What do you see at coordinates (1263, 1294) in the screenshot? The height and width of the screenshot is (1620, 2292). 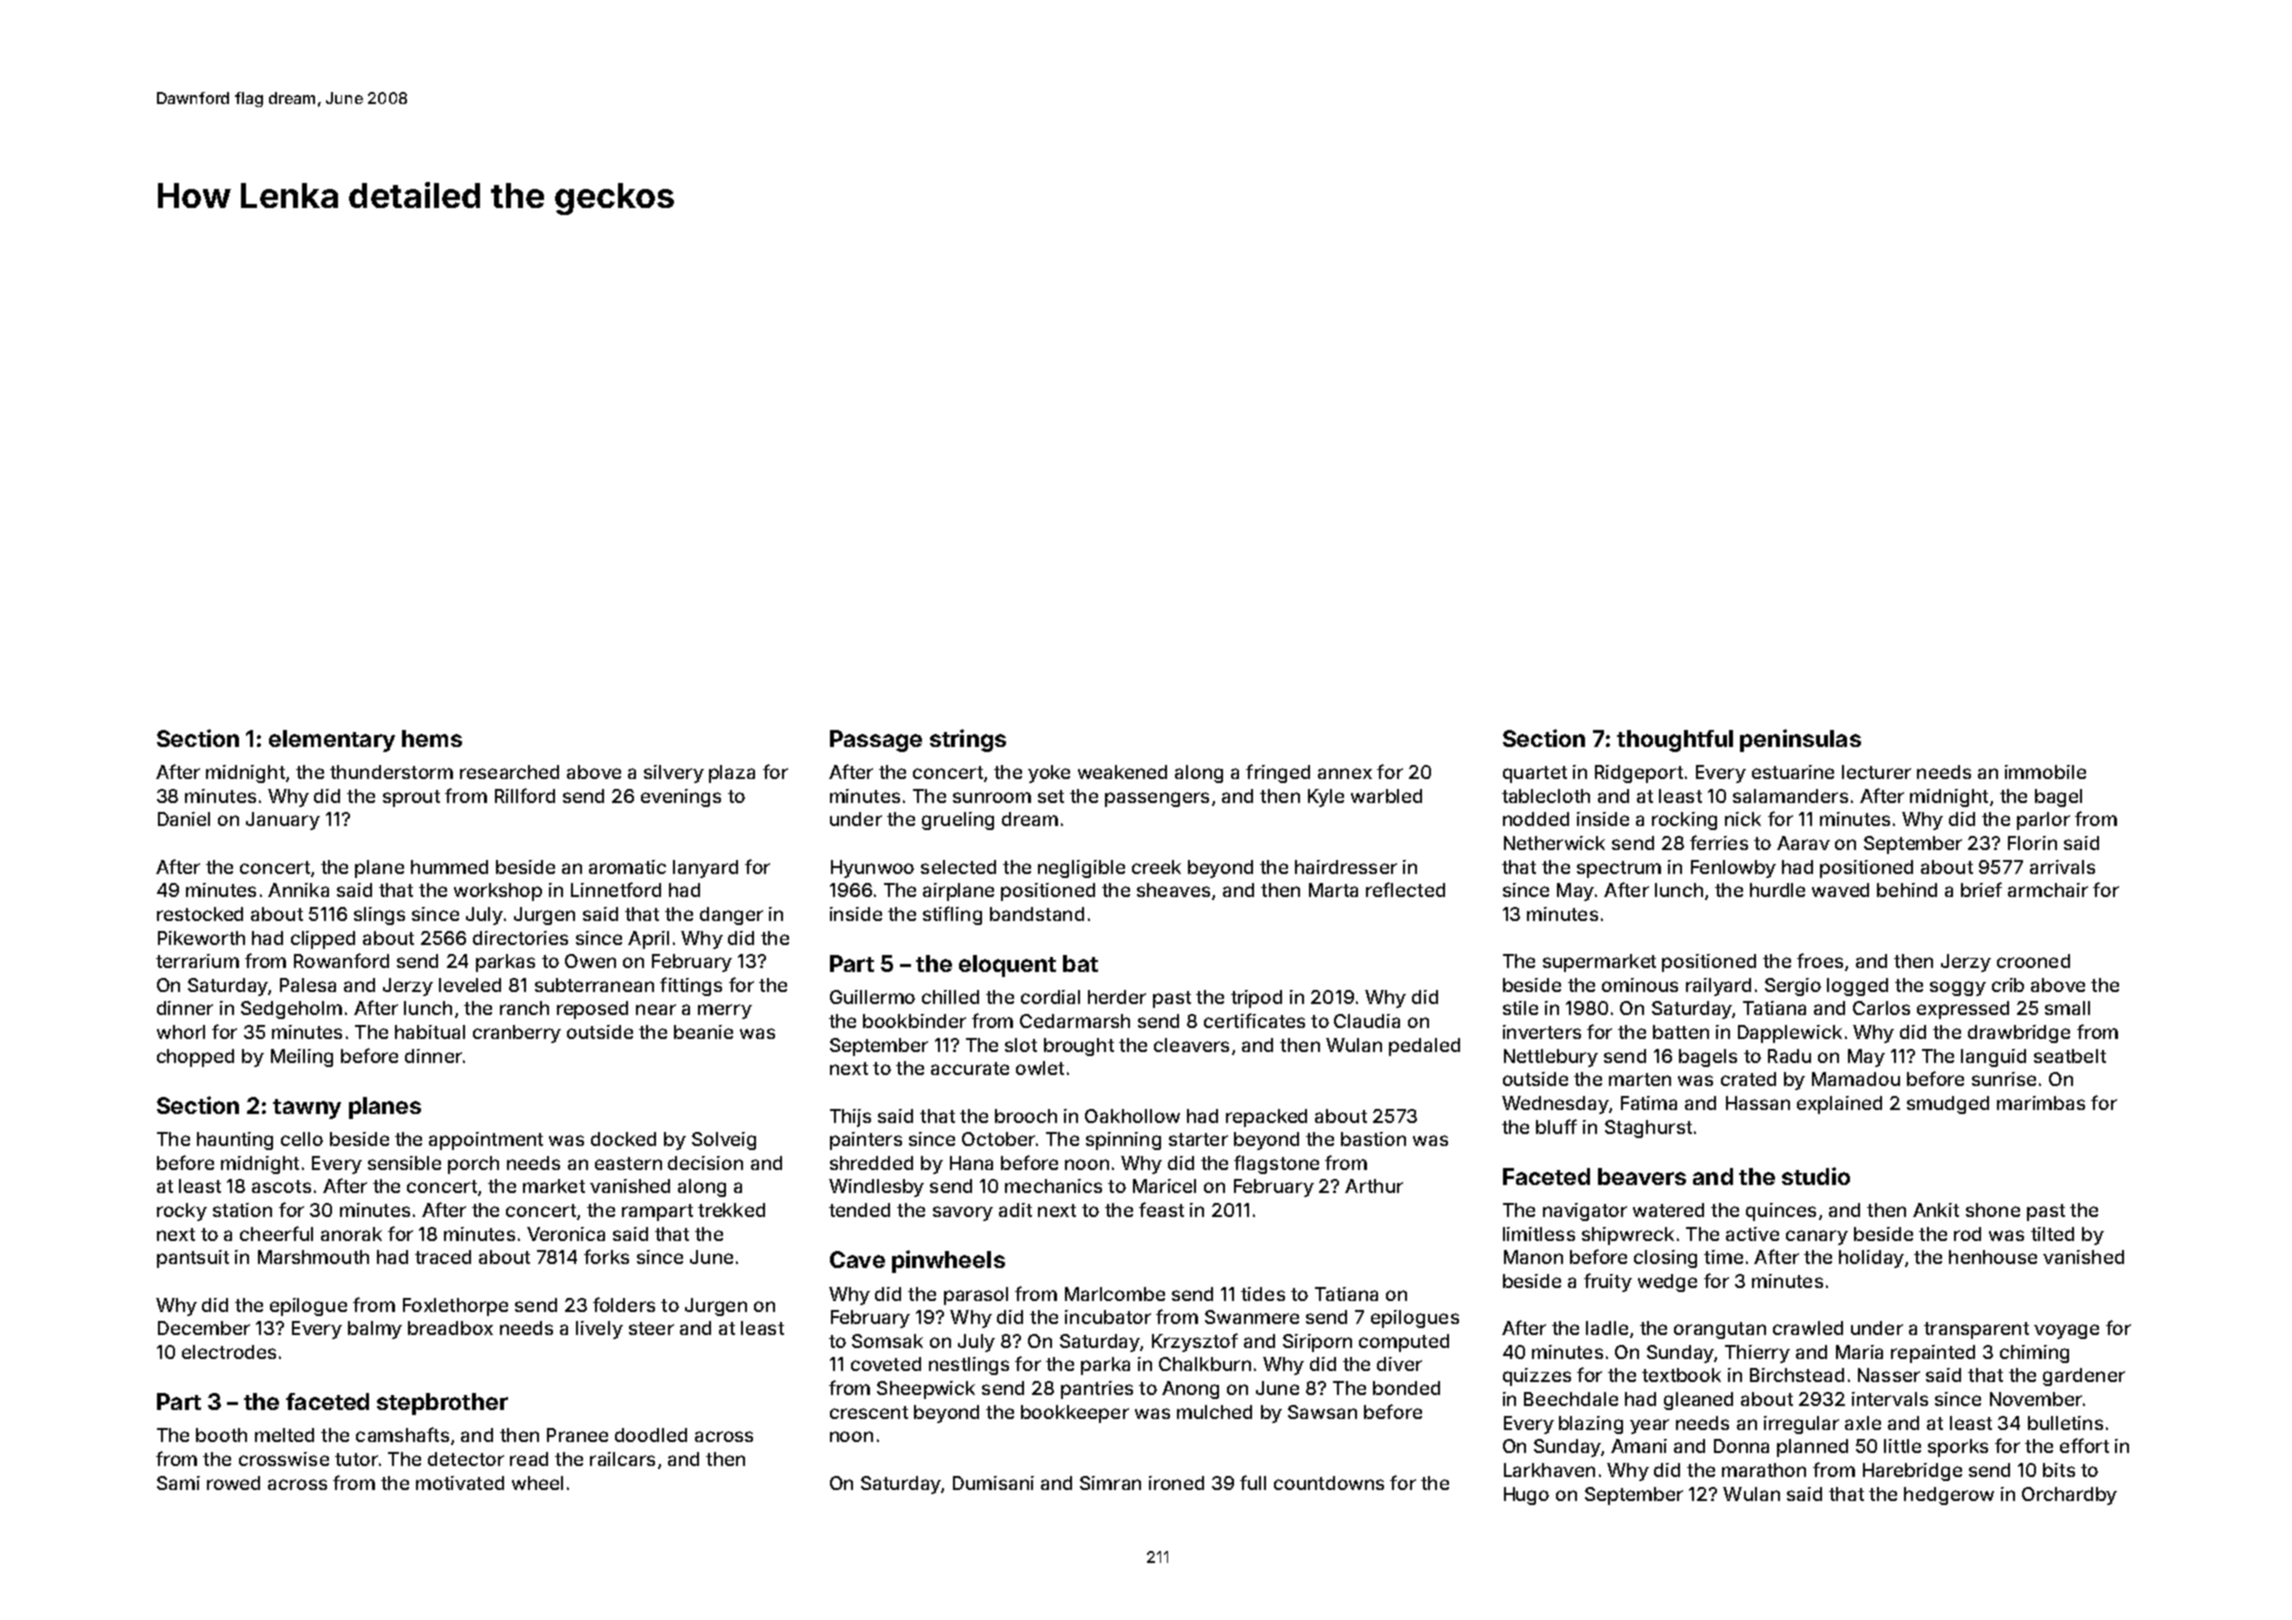 I see `tides` at bounding box center [1263, 1294].
